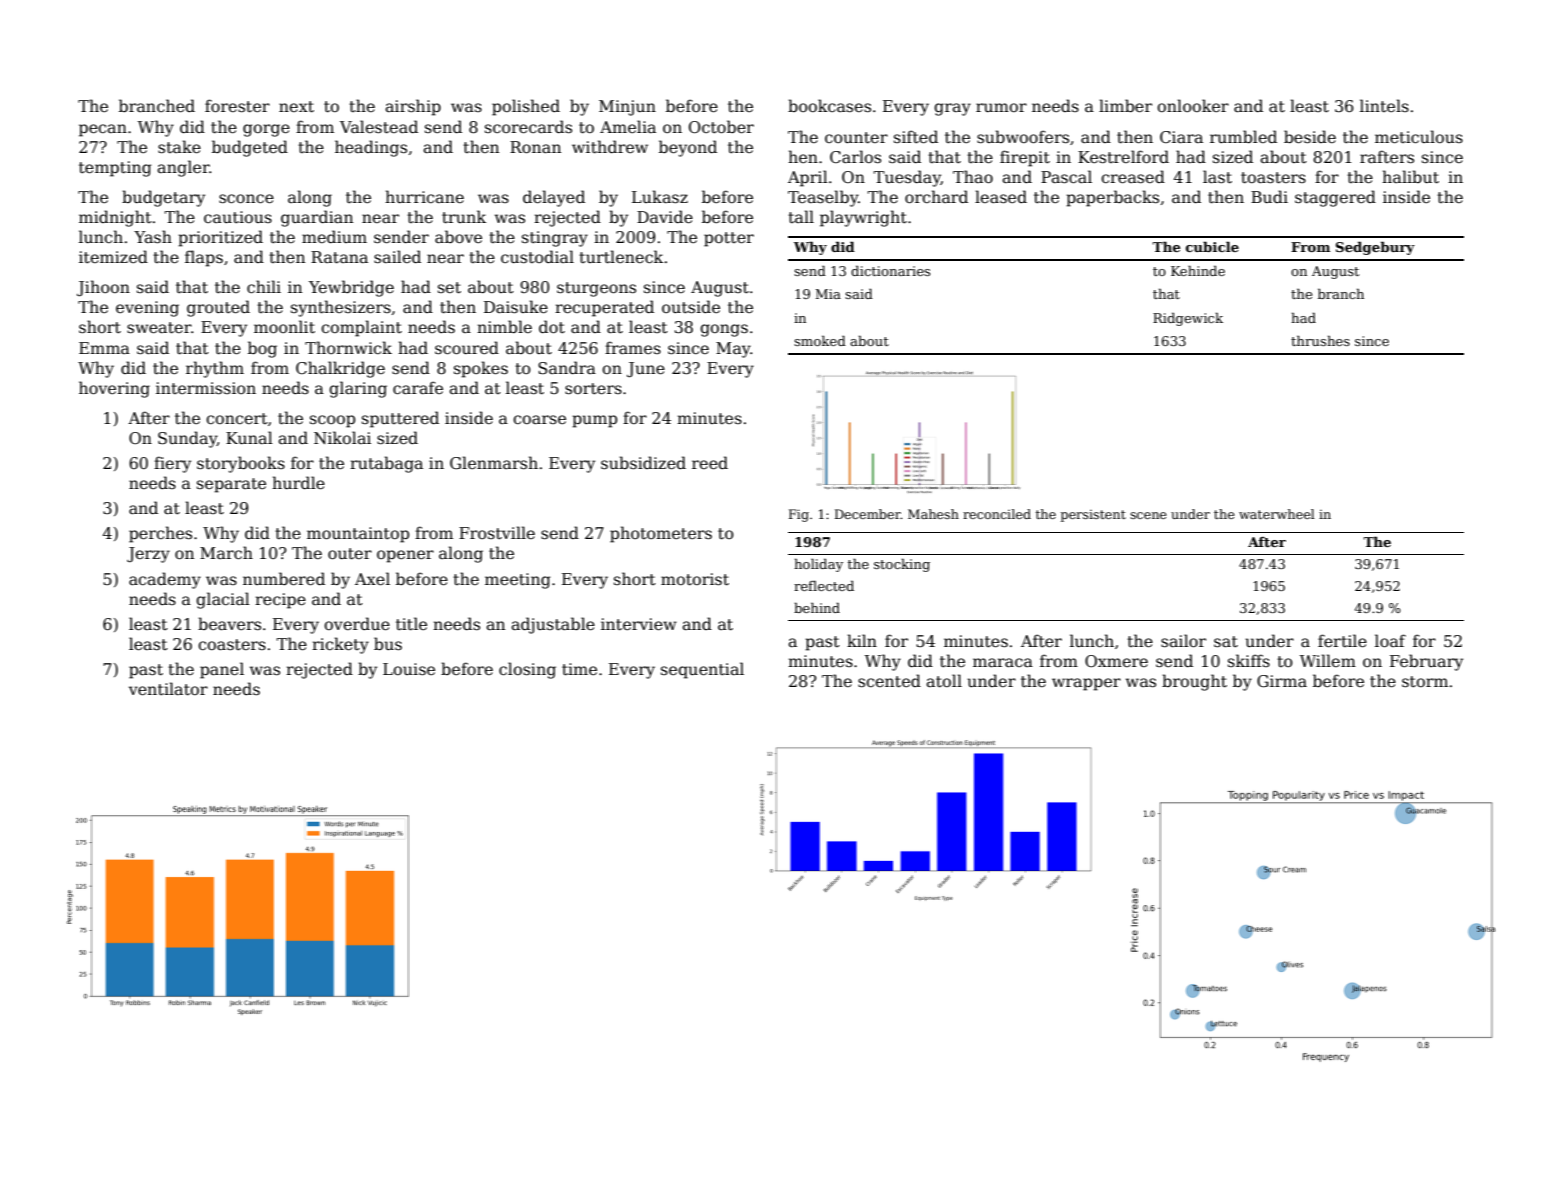  Describe the element at coordinates (1277, 514) in the image. I see `waterwheel` at that location.
